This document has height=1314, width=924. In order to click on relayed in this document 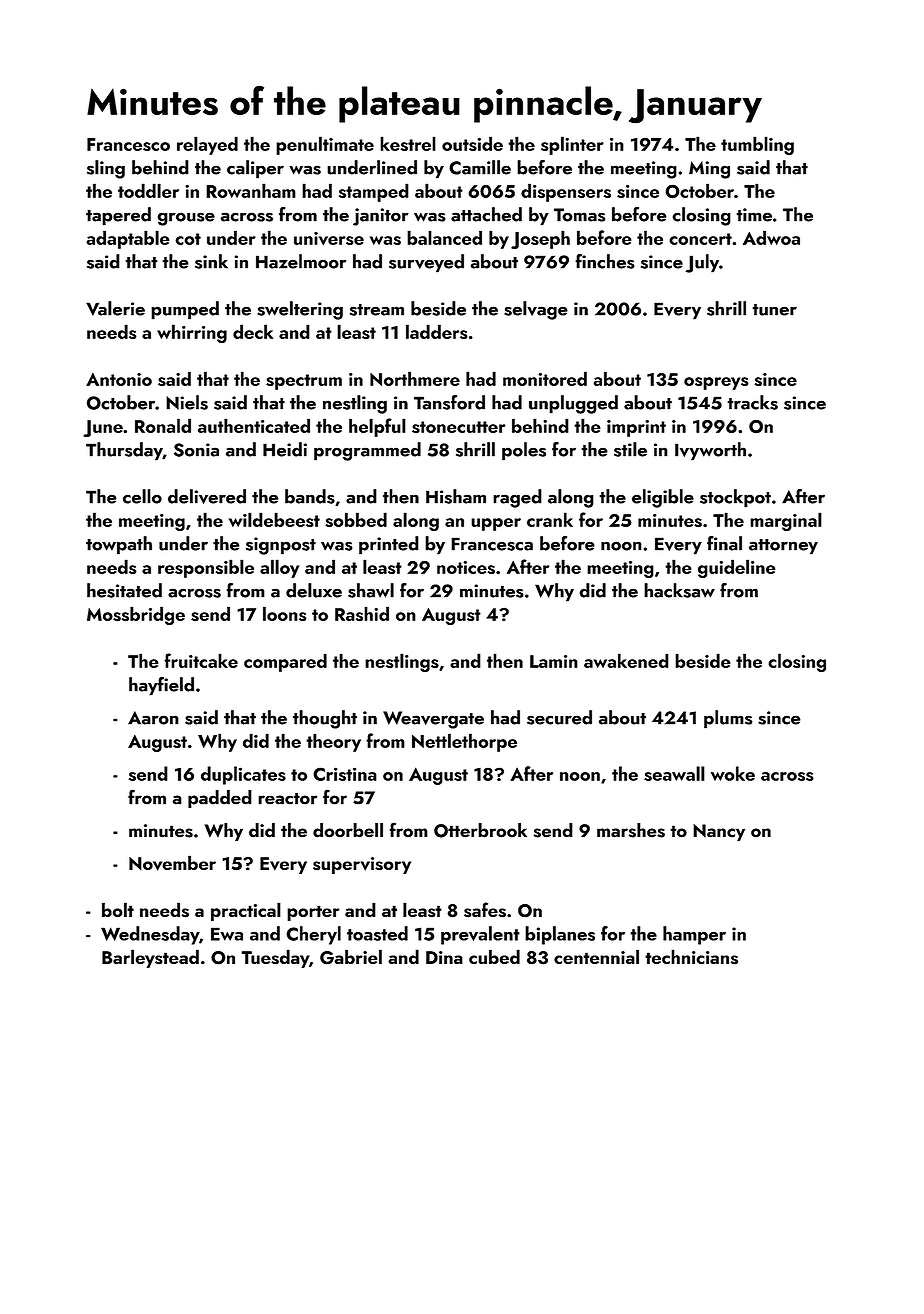, I will do `click(207, 145)`.
